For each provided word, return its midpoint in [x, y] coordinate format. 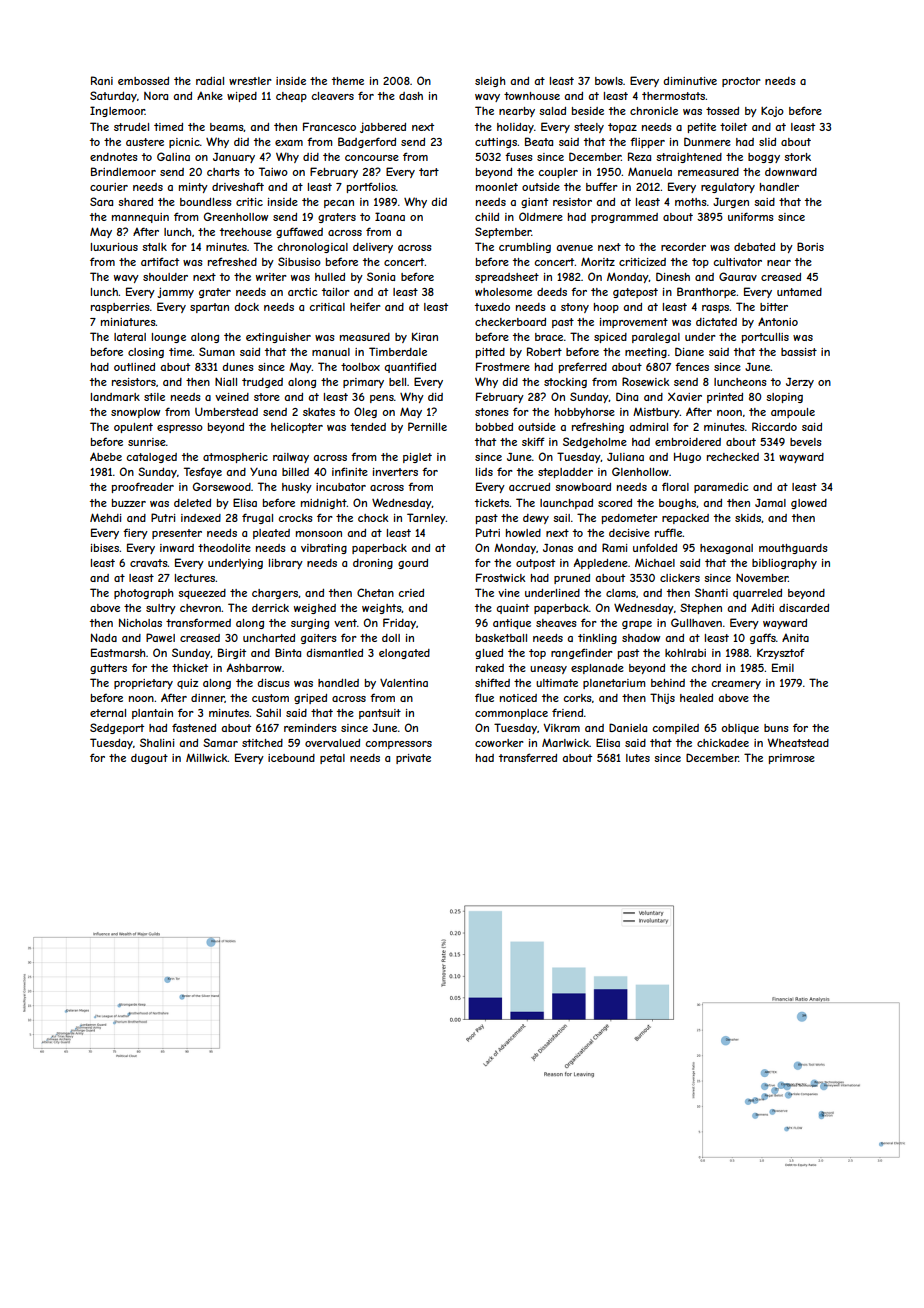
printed [725, 398]
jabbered [383, 128]
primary [363, 383]
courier [109, 187]
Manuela [650, 171]
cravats [149, 563]
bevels [806, 442]
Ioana [390, 216]
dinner [208, 698]
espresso [180, 429]
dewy [536, 519]
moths [691, 202]
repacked [685, 519]
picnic [184, 143]
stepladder [565, 473]
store [267, 397]
